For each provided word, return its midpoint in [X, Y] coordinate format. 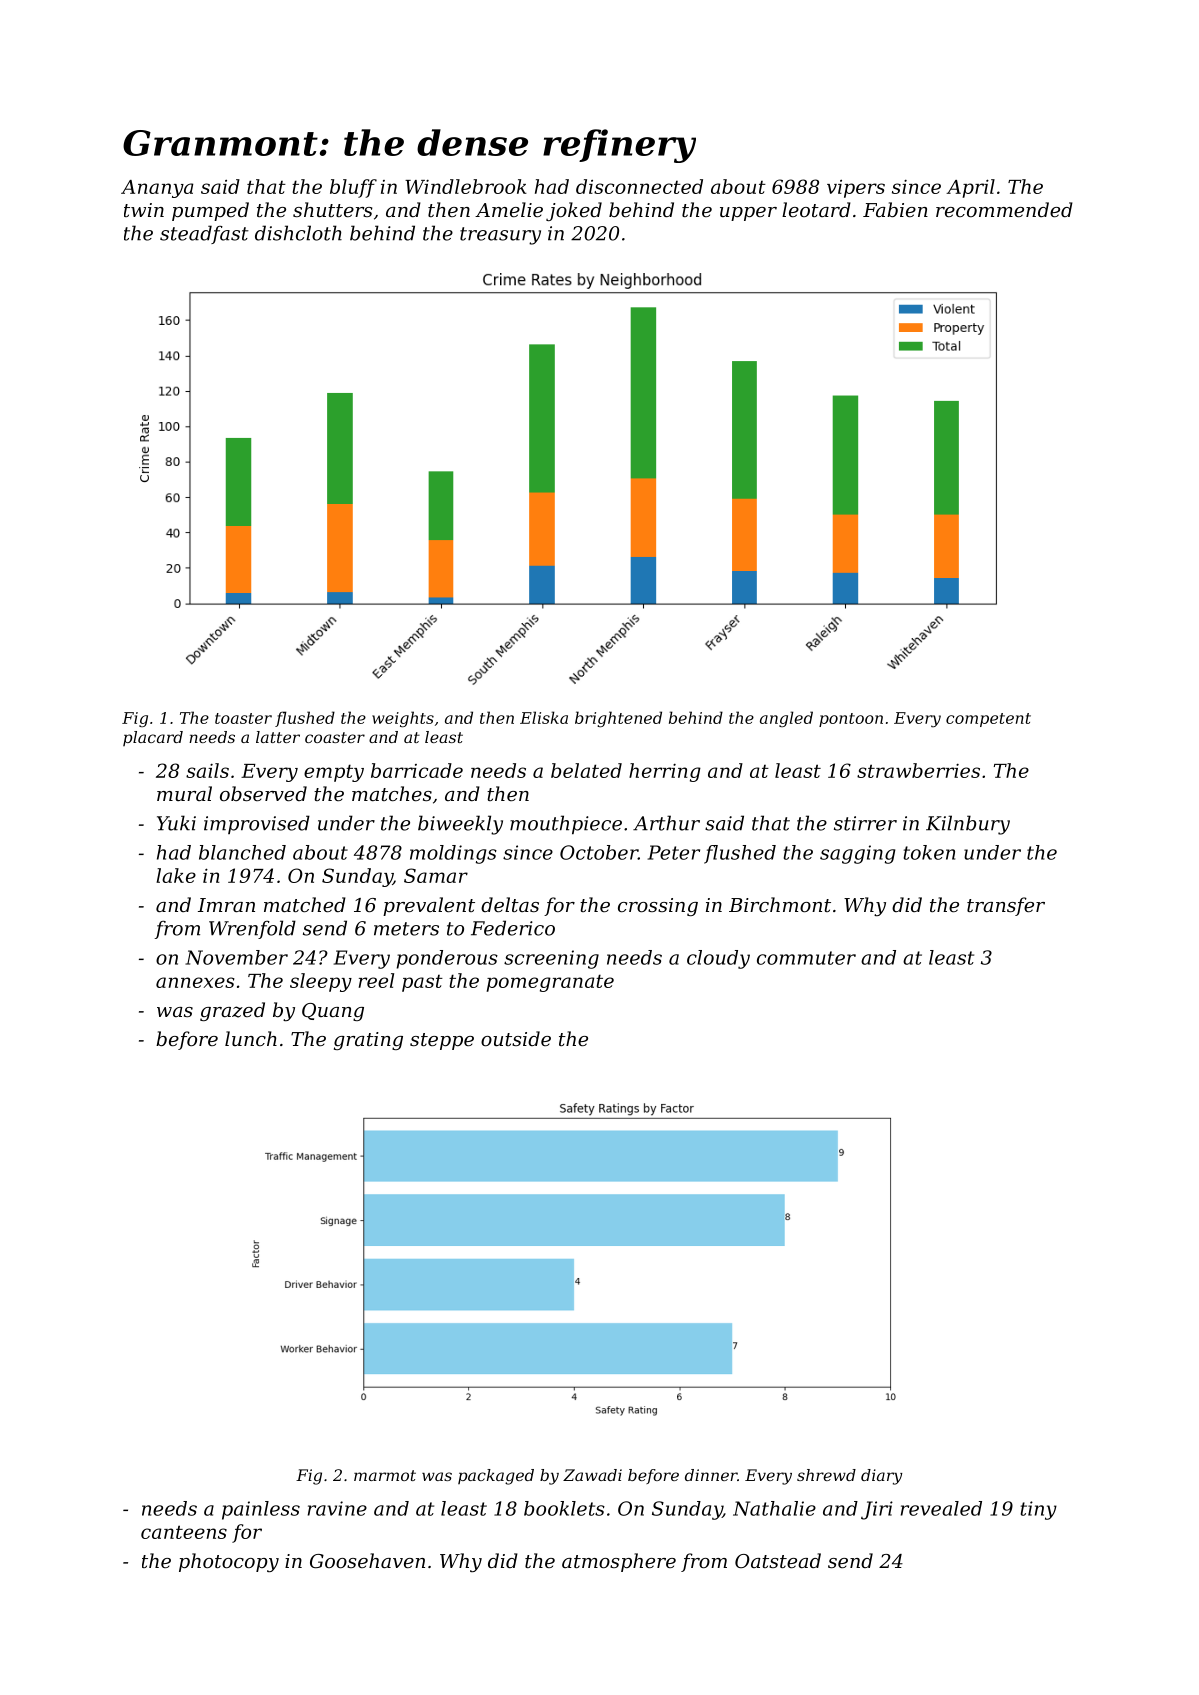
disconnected [639, 186]
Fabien [895, 209]
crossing [658, 907]
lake [176, 875]
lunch [251, 1038]
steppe [442, 1041]
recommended [1004, 209]
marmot [385, 1475]
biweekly [460, 825]
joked [574, 211]
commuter [806, 958]
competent [988, 720]
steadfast [204, 234]
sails [207, 770]
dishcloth [298, 233]
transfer [1006, 906]
